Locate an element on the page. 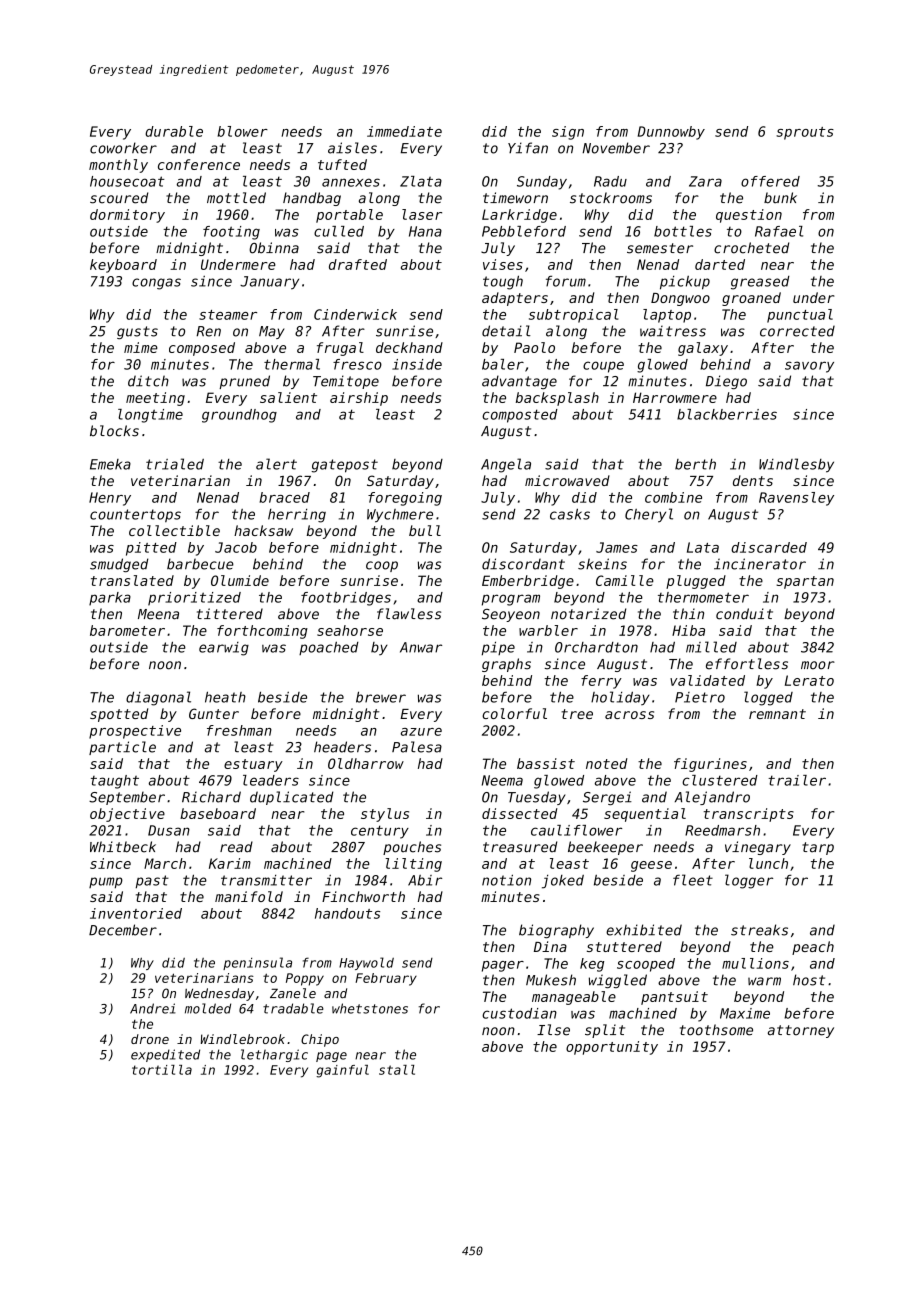 The image size is (924, 1308). moor is located at coordinates (818, 665).
